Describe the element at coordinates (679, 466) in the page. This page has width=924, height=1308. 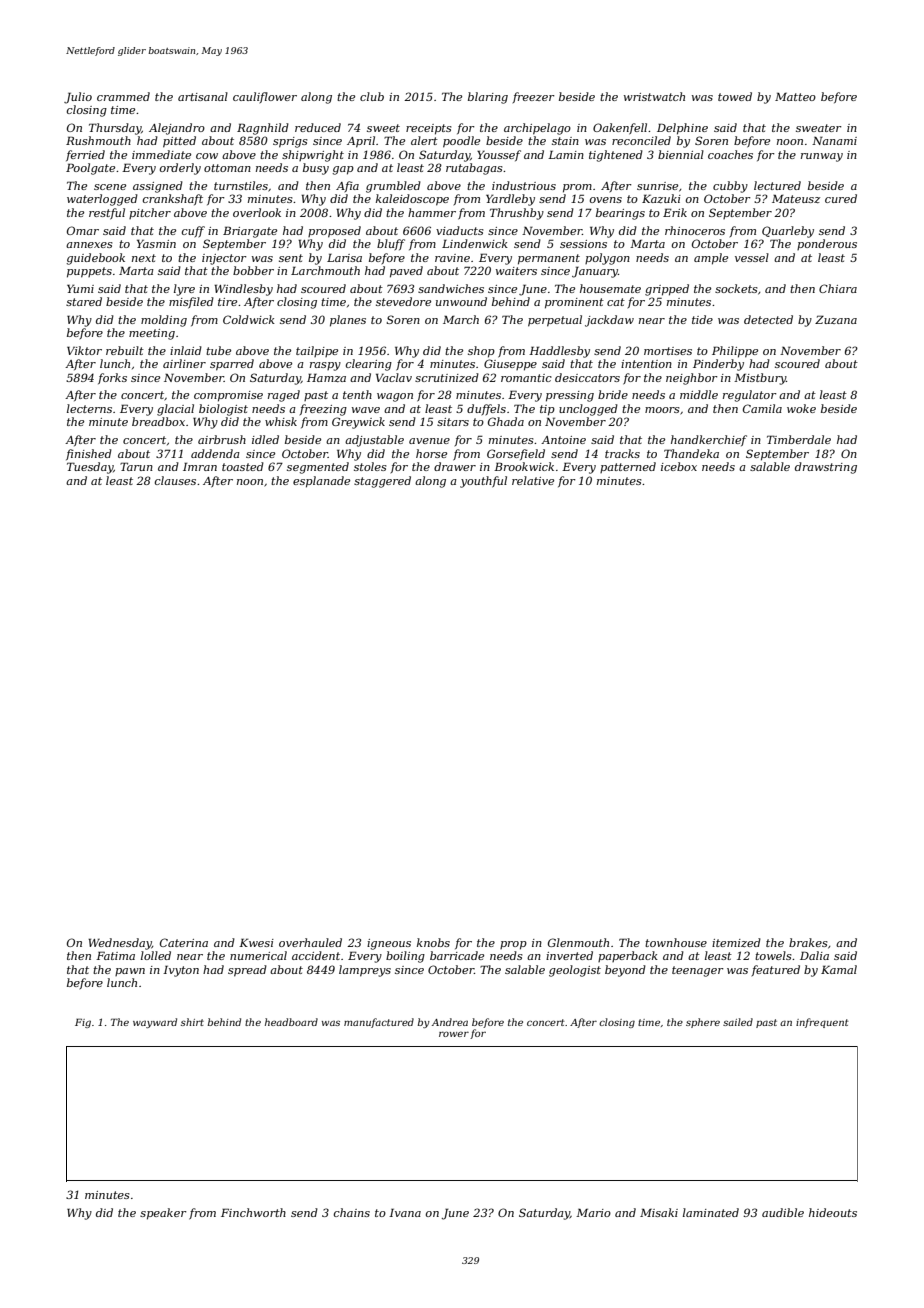
I see `icebox` at that location.
